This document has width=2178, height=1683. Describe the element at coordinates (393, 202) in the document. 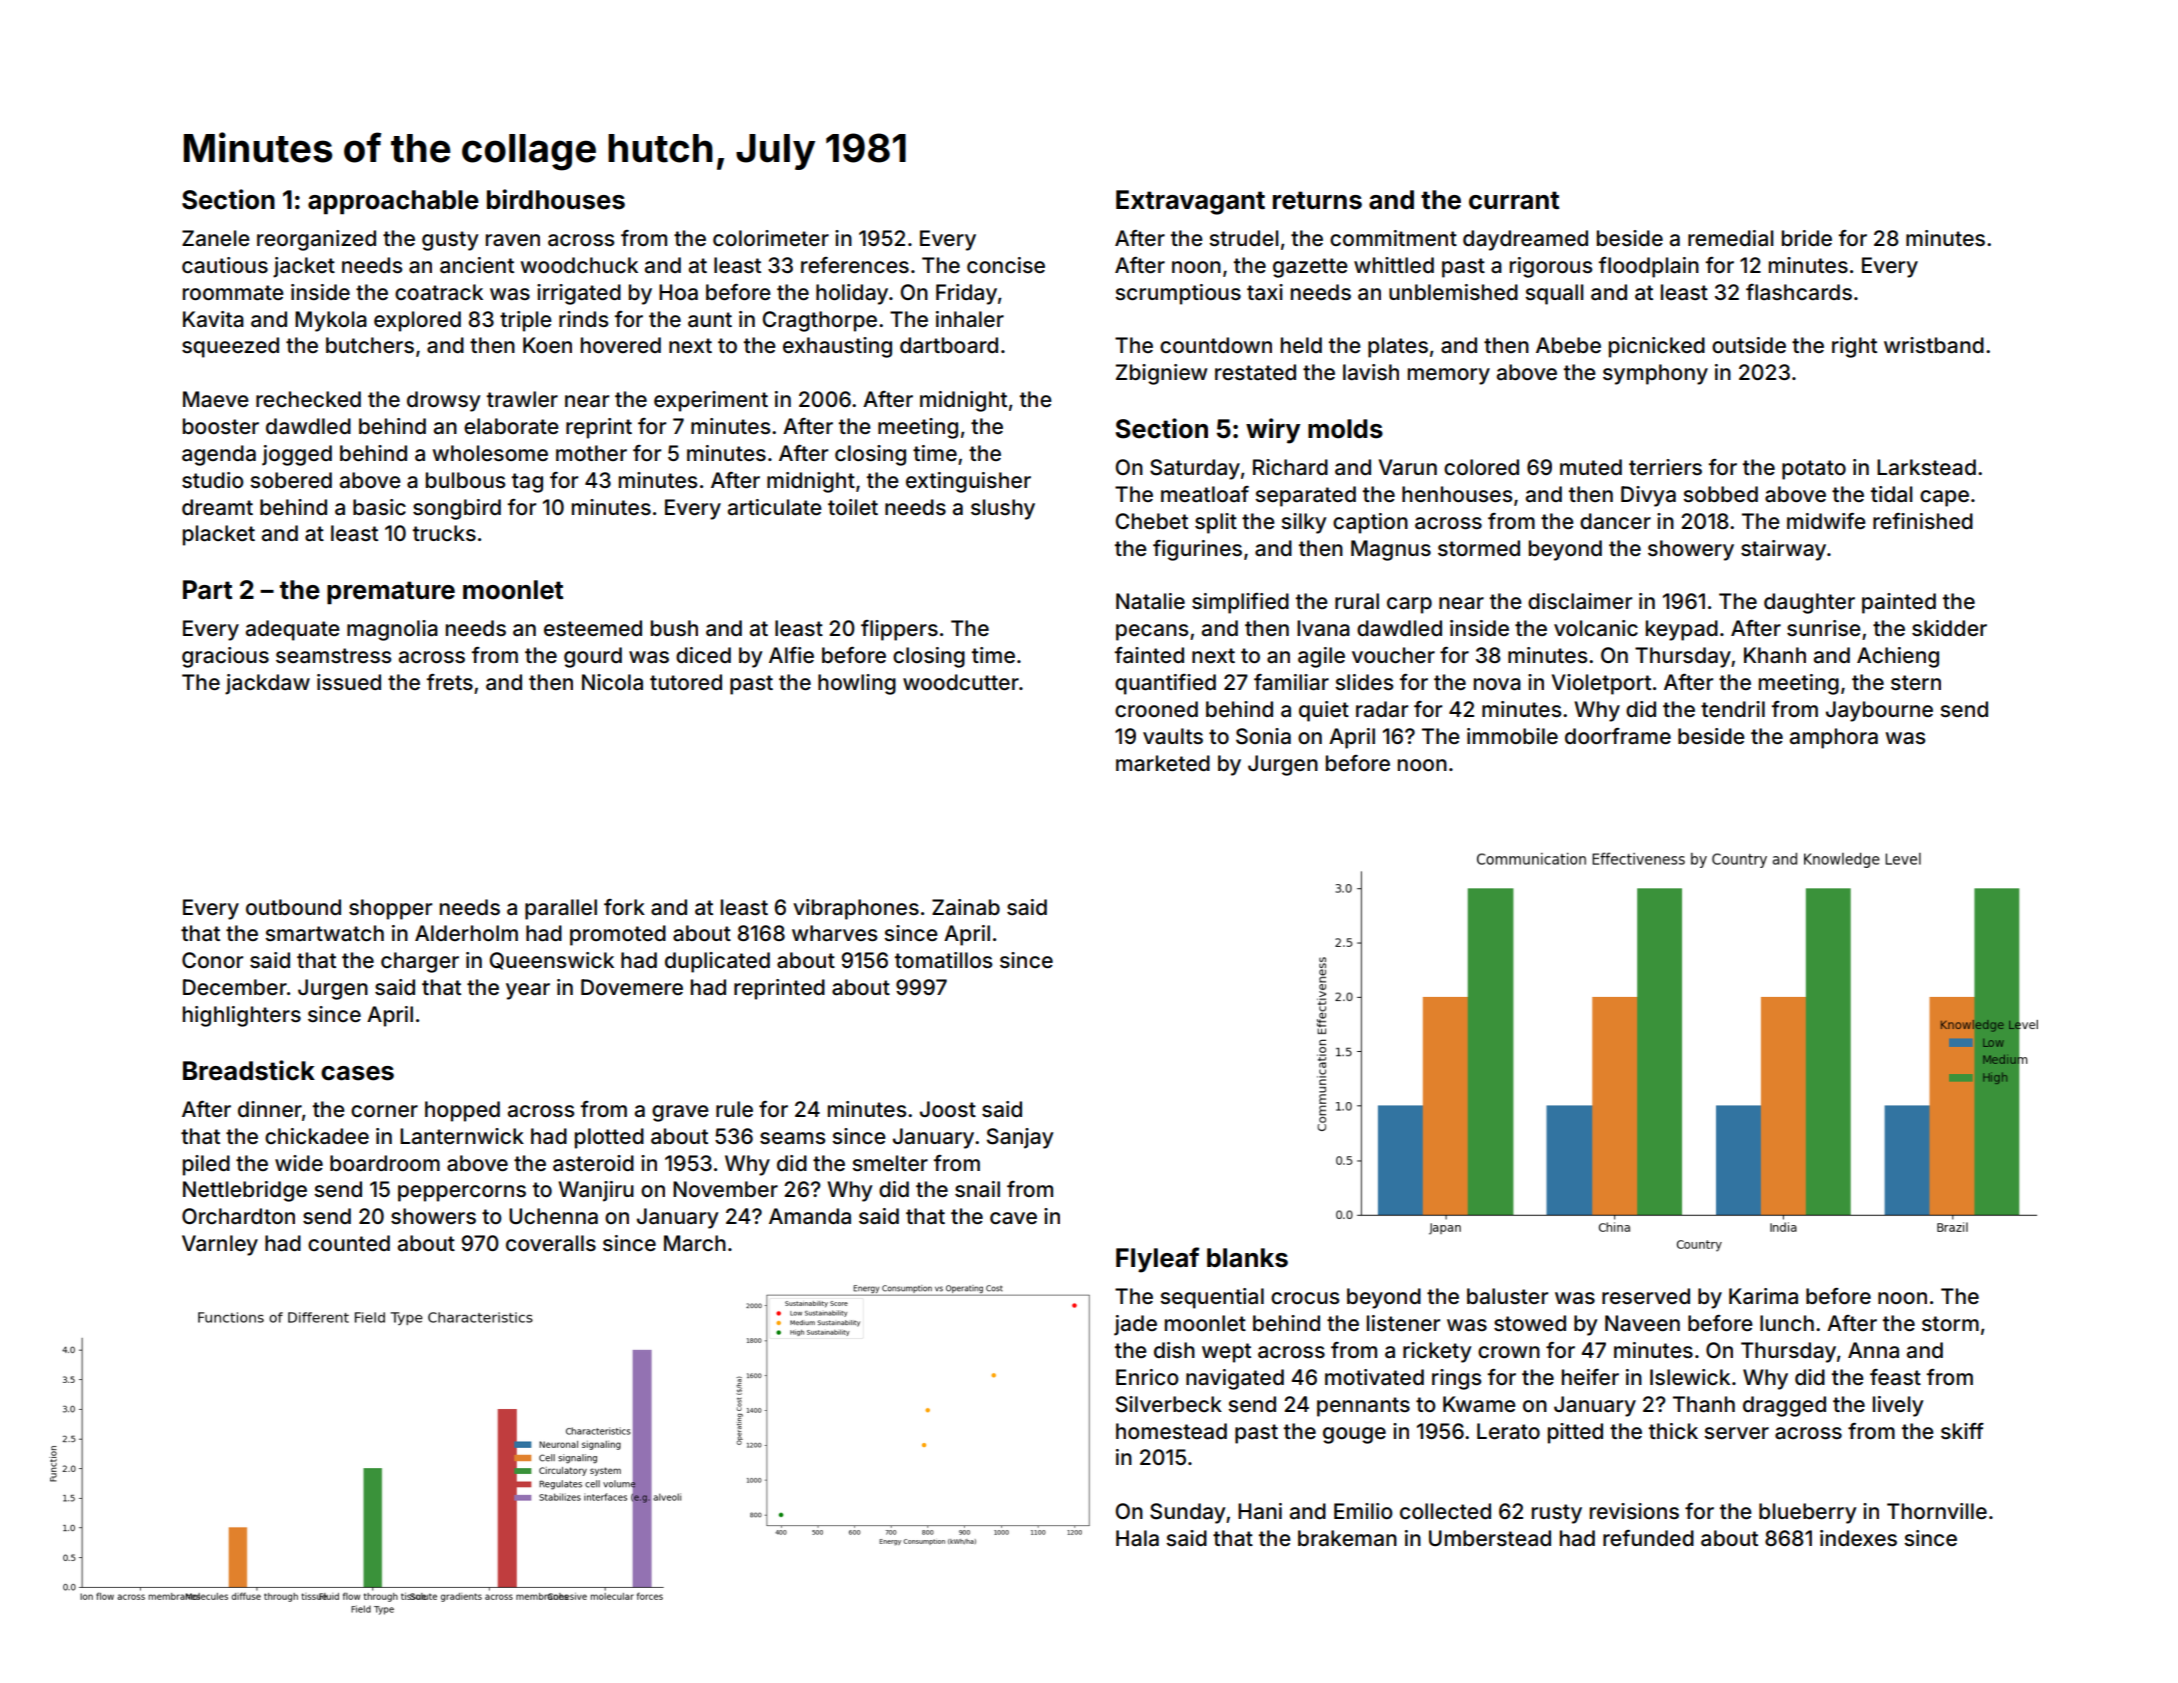

I see `approachable` at that location.
